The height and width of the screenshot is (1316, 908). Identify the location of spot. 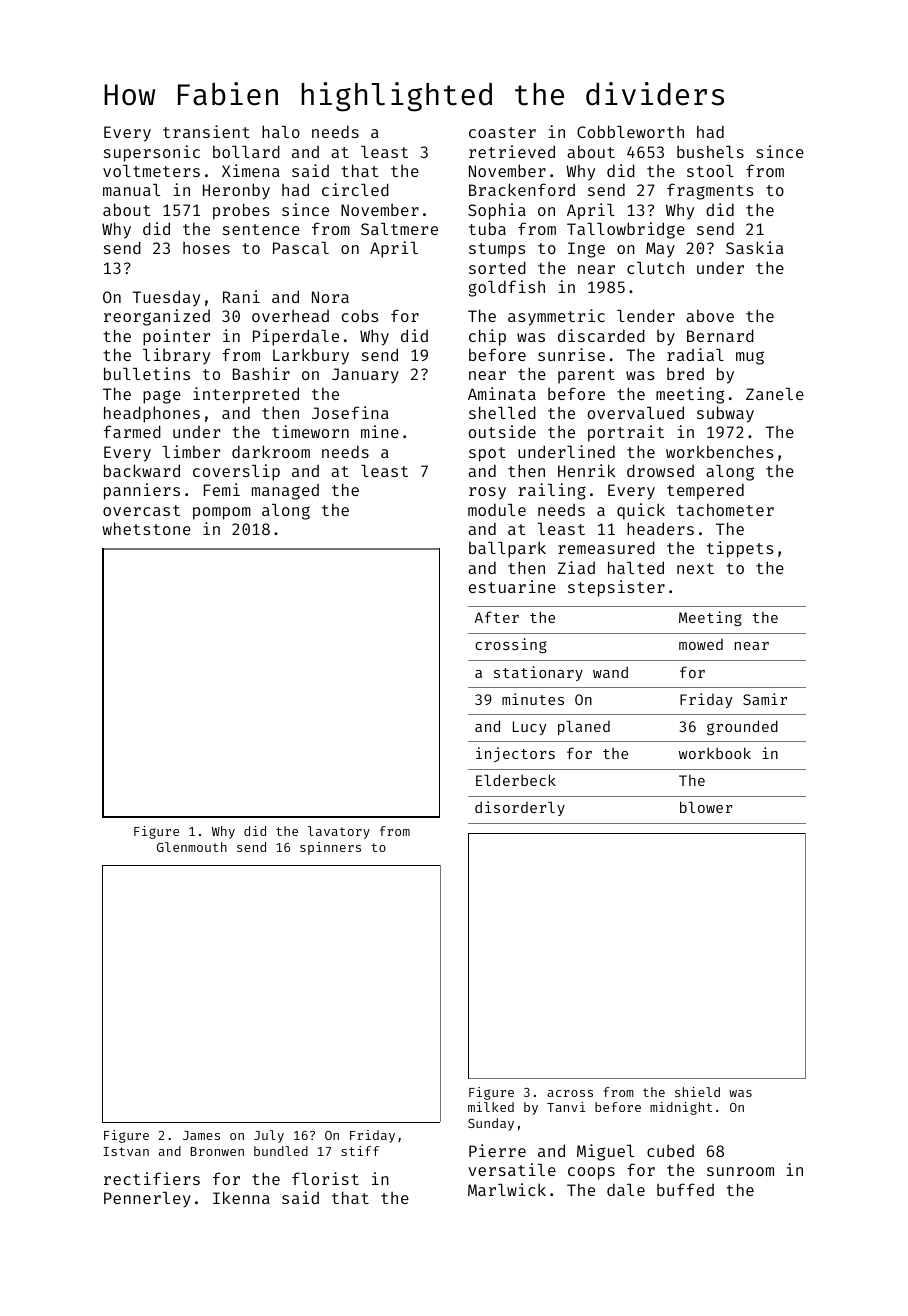
(487, 454).
